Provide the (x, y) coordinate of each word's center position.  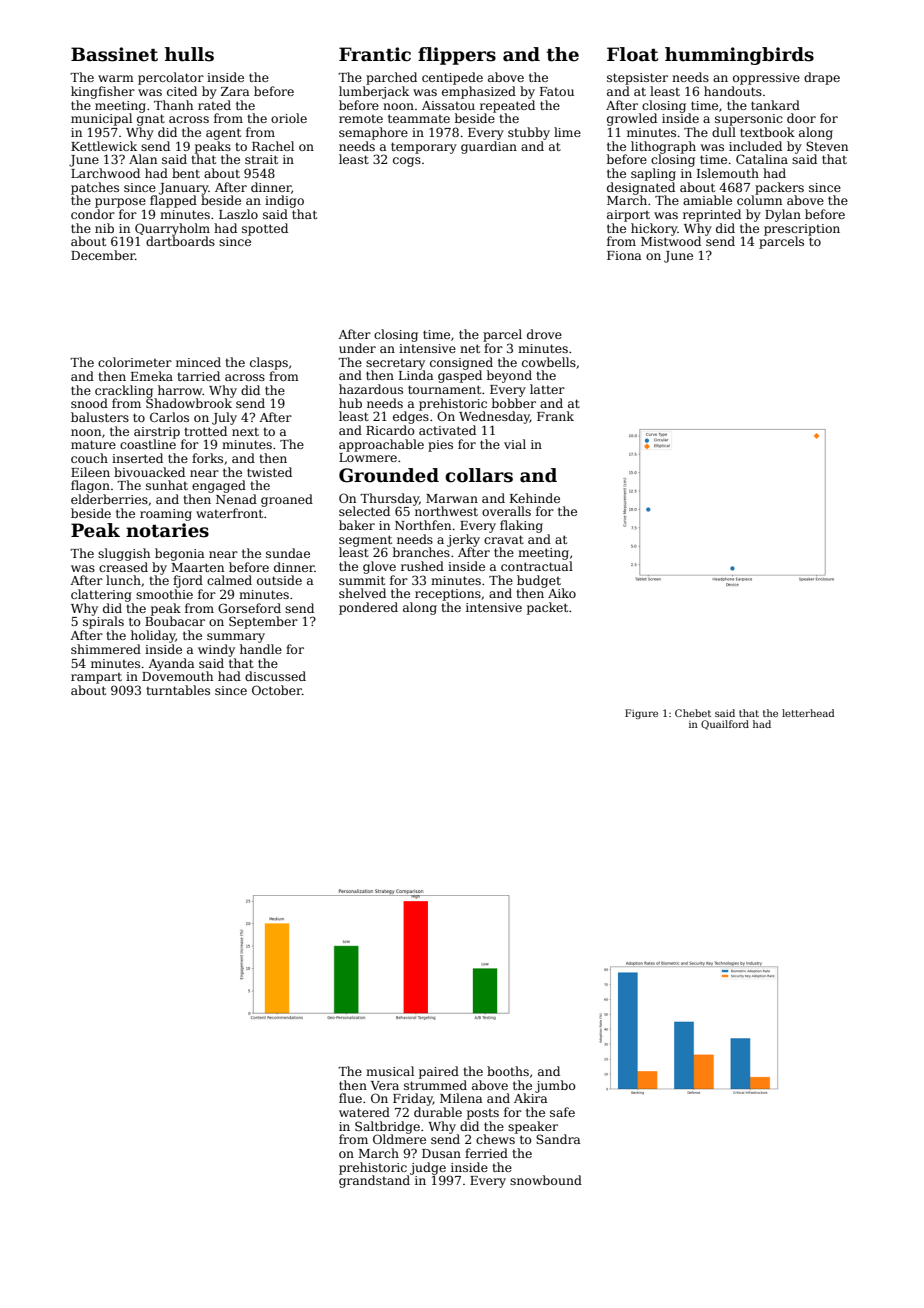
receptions (448, 595)
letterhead (808, 713)
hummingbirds (739, 56)
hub (350, 403)
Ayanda (171, 664)
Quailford (725, 725)
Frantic (375, 54)
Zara (235, 91)
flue (350, 1098)
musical (390, 1071)
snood (89, 403)
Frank (555, 416)
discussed (275, 676)
